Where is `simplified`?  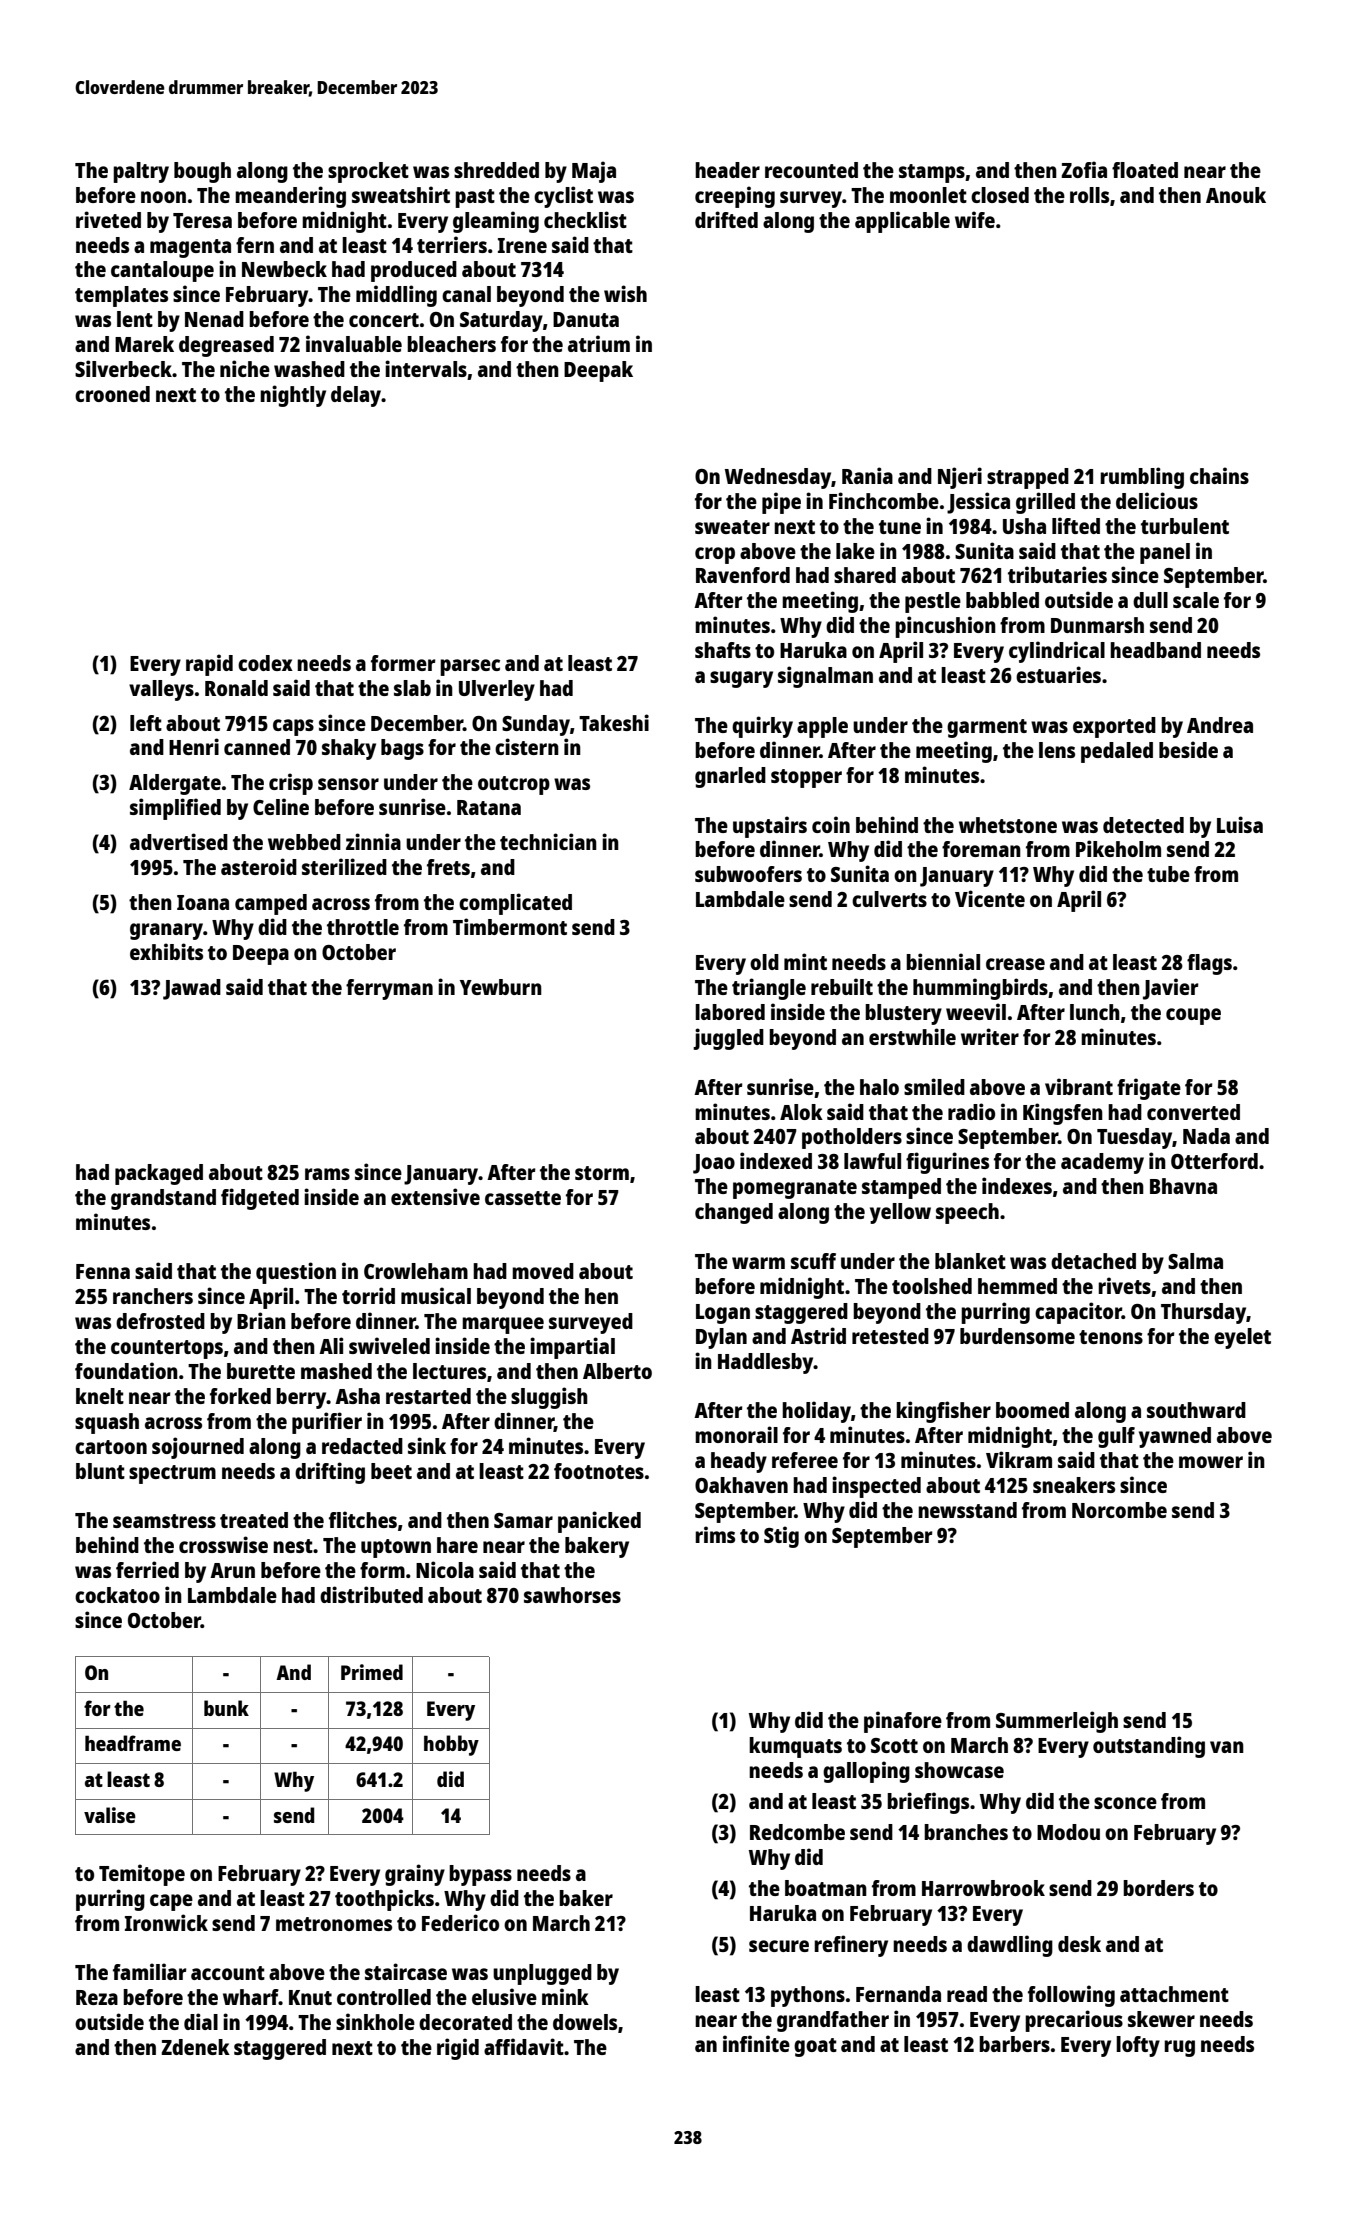
simplified is located at coordinates (175, 809).
